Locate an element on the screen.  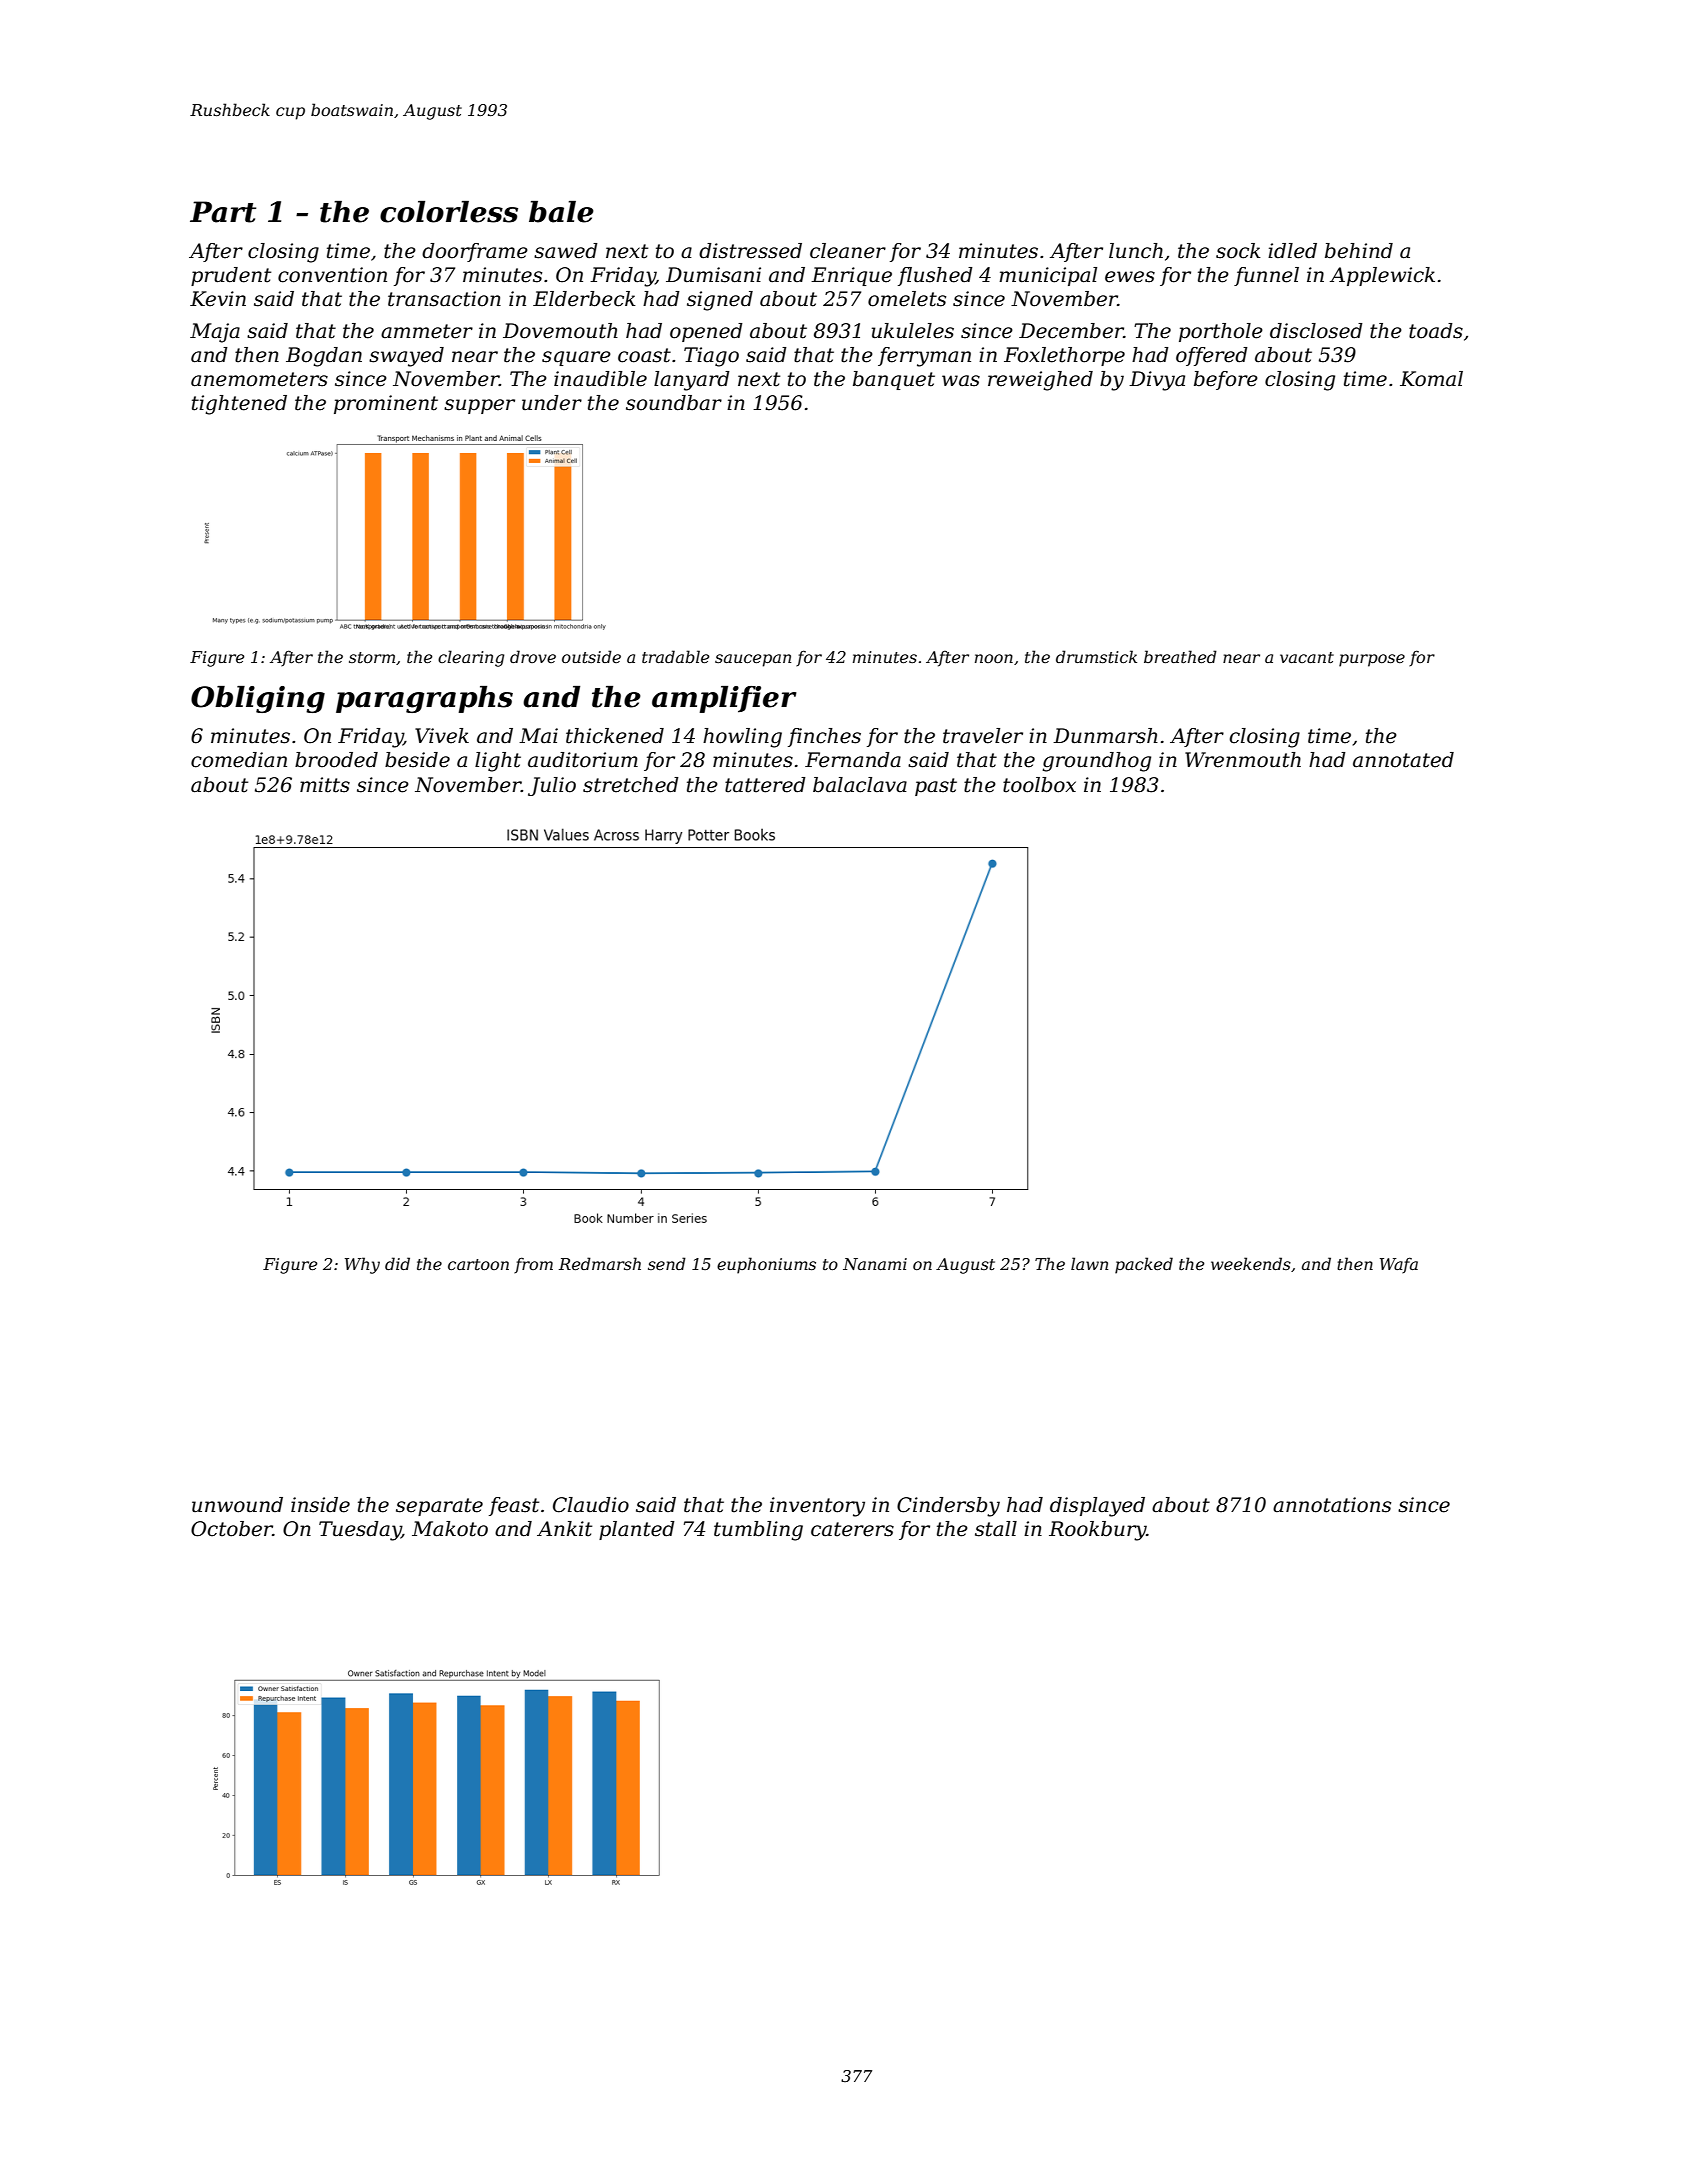
caterers is located at coordinates (852, 1529).
